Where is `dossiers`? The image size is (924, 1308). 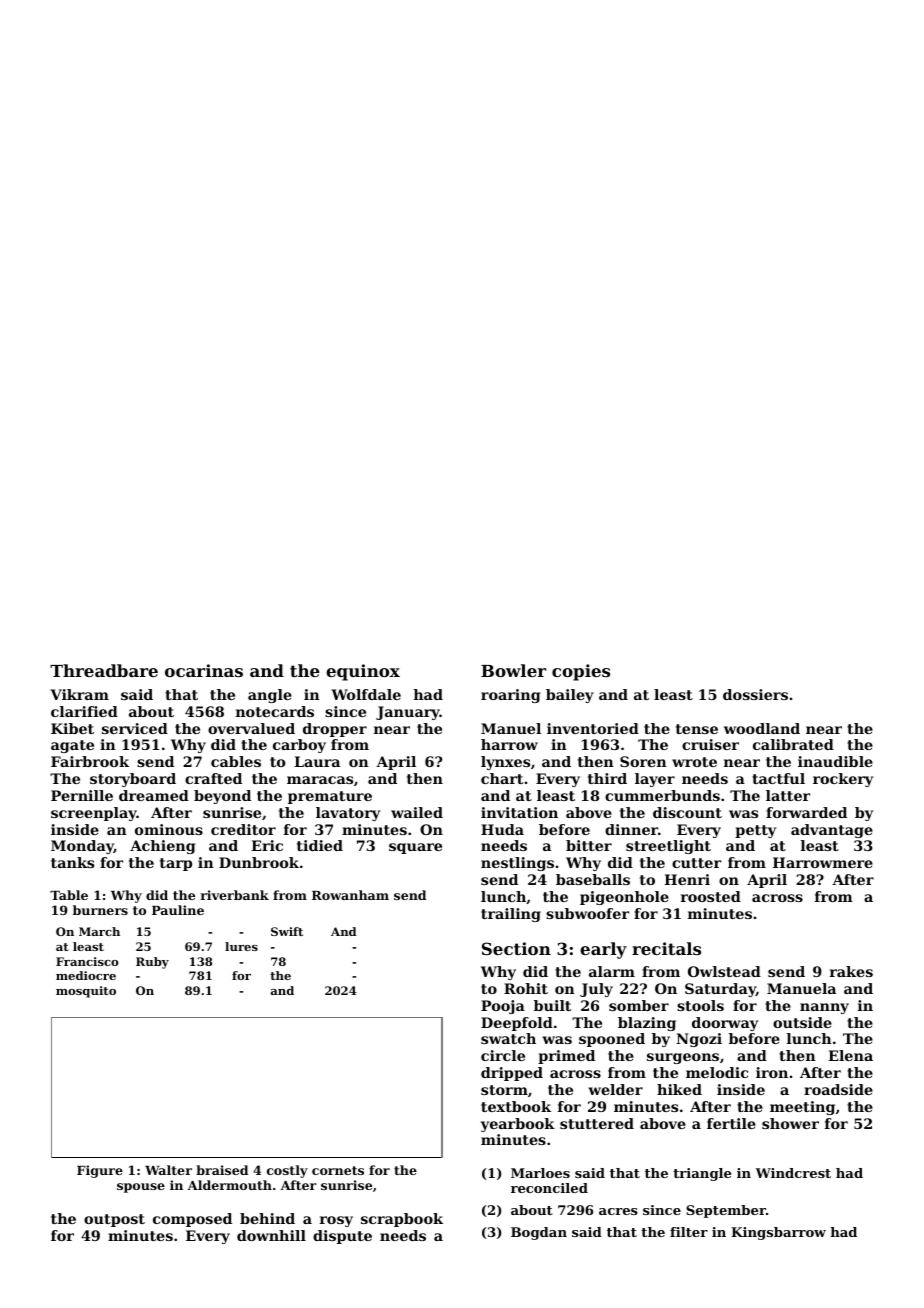
dossiers is located at coordinates (755, 694).
